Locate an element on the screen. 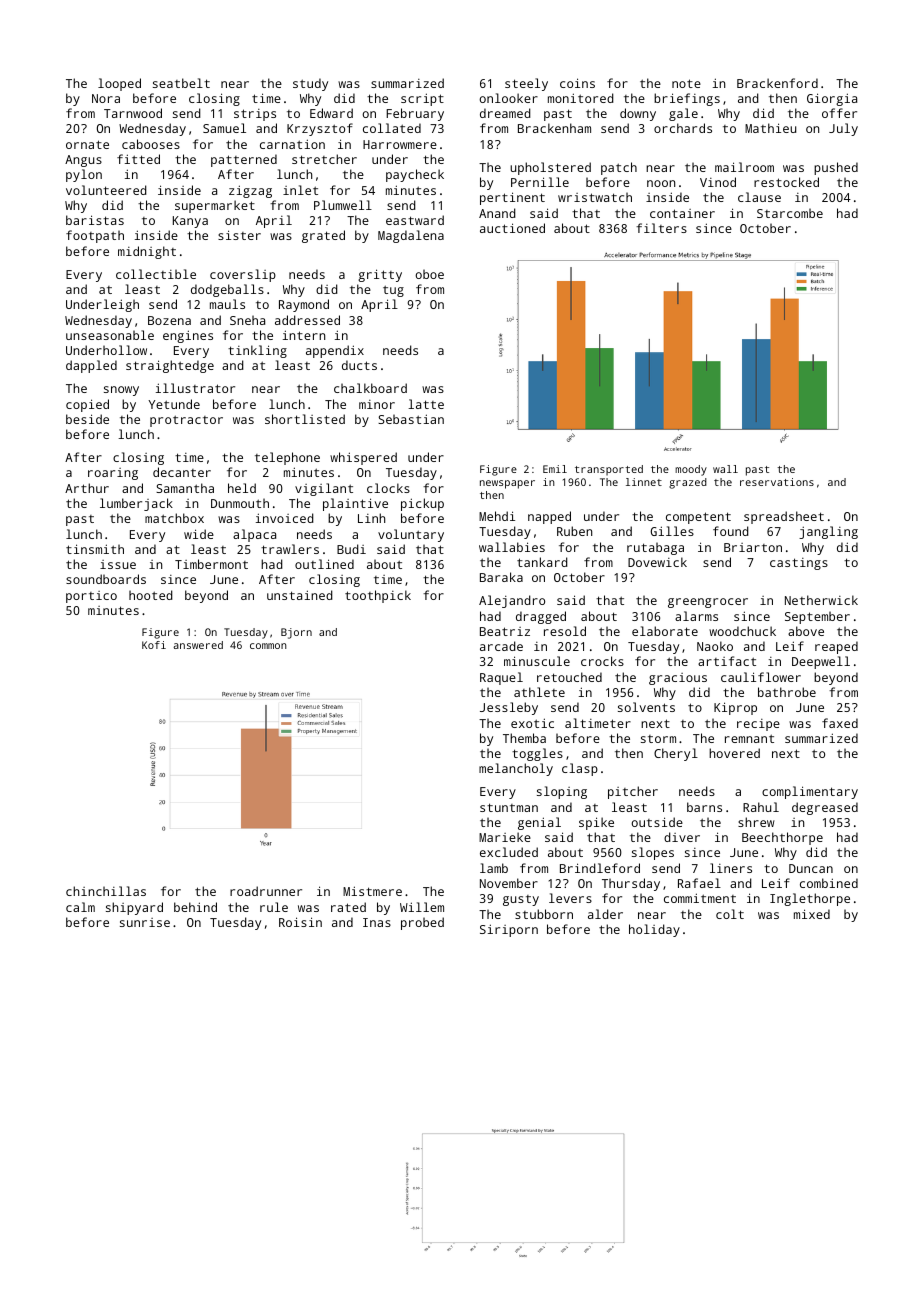 Image resolution: width=924 pixels, height=1308 pixels. sunrise is located at coordinates (145, 922).
